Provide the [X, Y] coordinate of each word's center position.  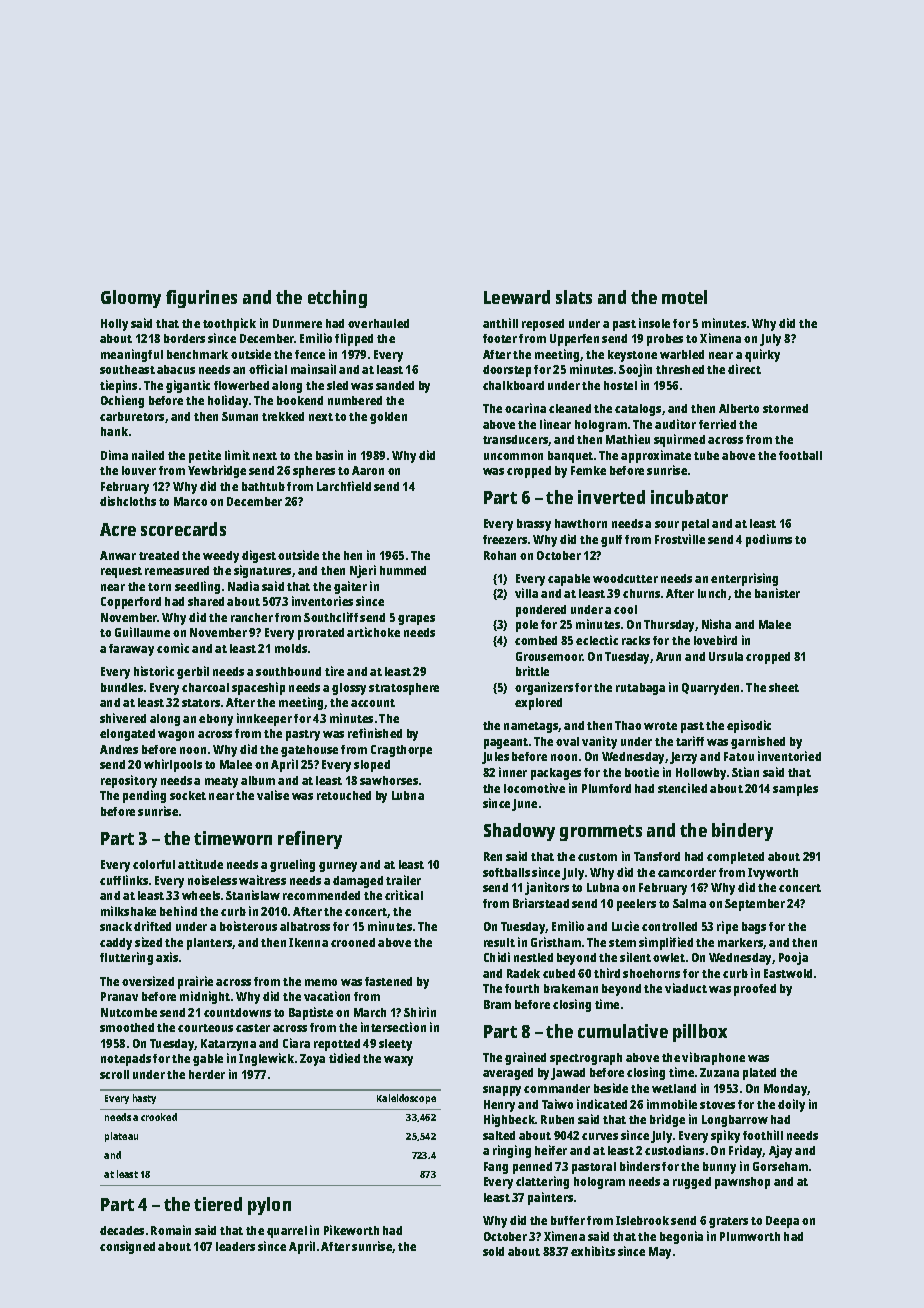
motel [684, 297]
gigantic [188, 386]
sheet [784, 687]
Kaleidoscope [406, 1099]
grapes [416, 620]
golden [388, 418]
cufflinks [124, 880]
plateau [121, 1137]
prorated [321, 634]
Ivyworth [773, 874]
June [524, 805]
